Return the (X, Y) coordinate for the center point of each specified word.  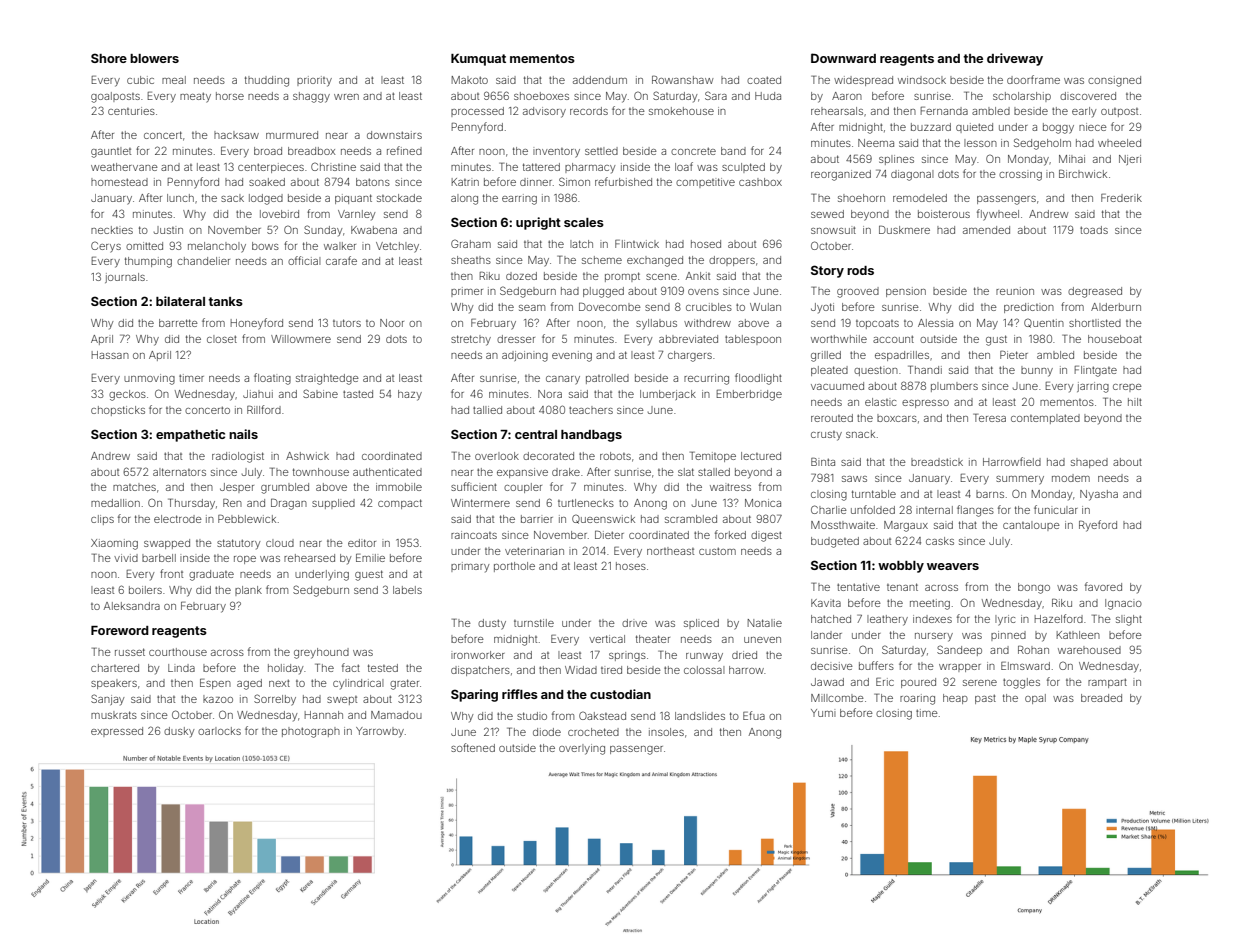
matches (134, 487)
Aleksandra (132, 606)
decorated (548, 456)
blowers (154, 58)
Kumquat (478, 60)
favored (1103, 586)
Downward (843, 58)
